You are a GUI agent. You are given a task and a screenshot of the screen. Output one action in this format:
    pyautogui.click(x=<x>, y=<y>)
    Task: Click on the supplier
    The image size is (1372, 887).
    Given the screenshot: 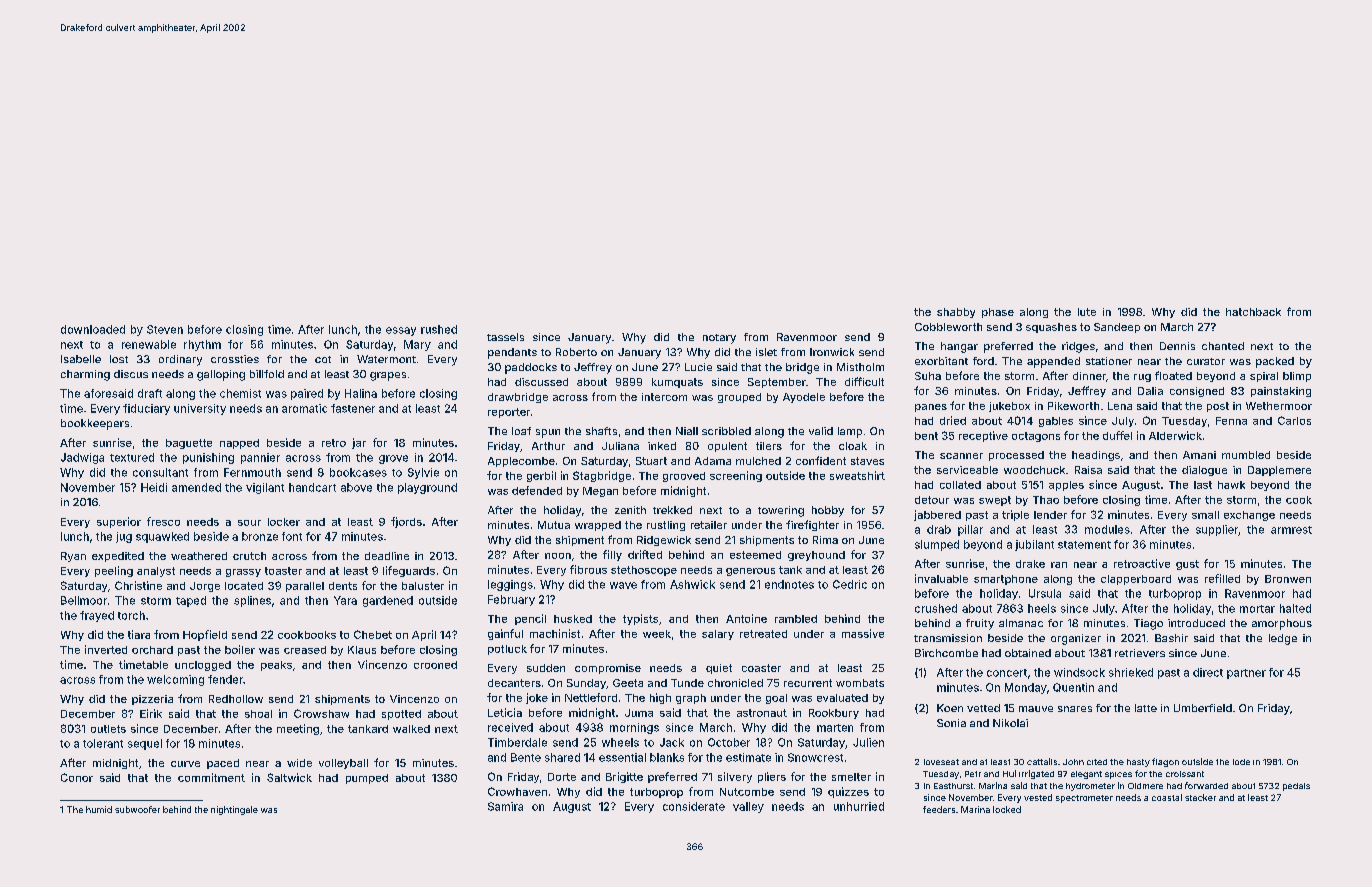 What is the action you would take?
    pyautogui.click(x=1217, y=530)
